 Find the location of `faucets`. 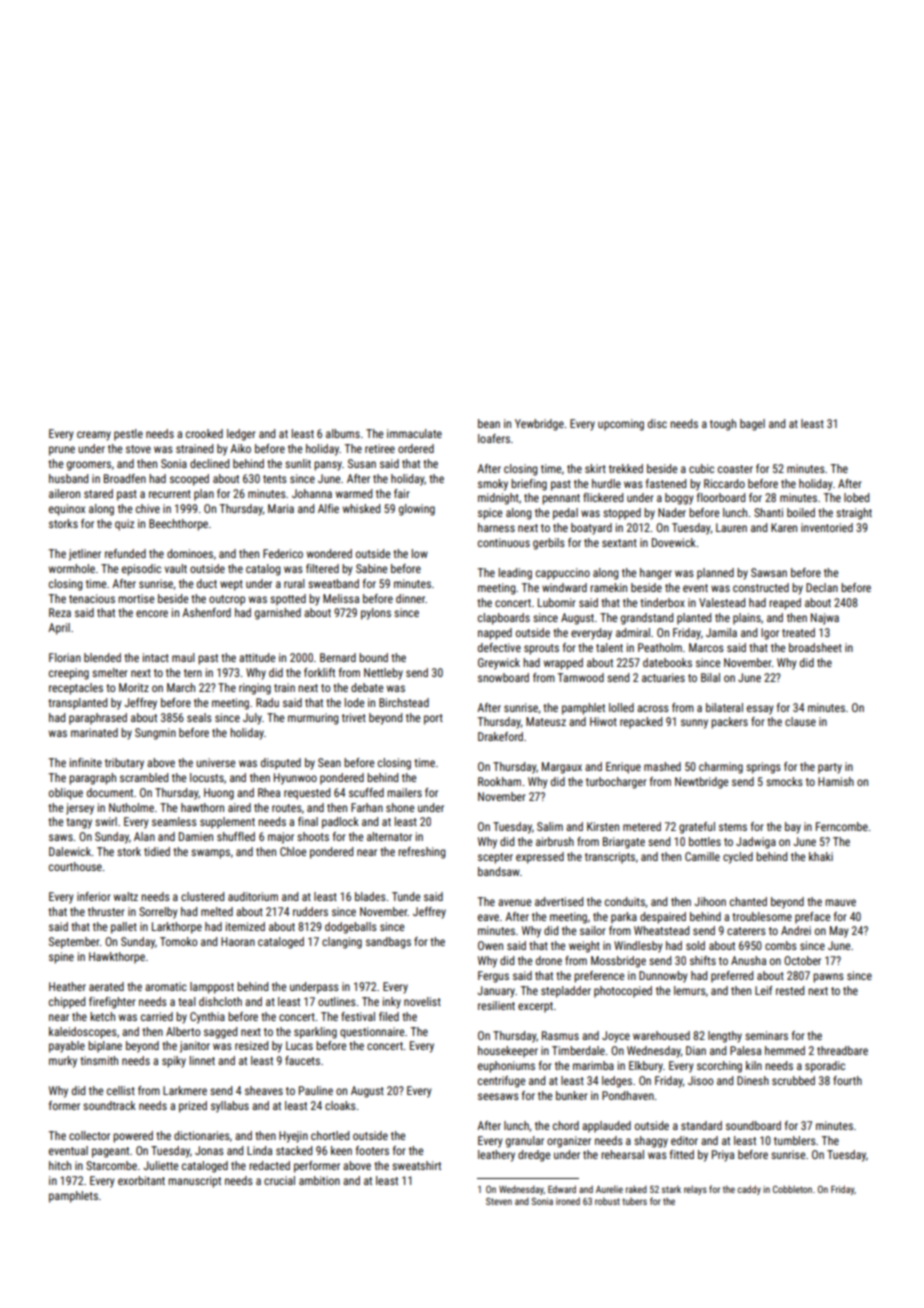

faucets is located at coordinates (302, 1060).
